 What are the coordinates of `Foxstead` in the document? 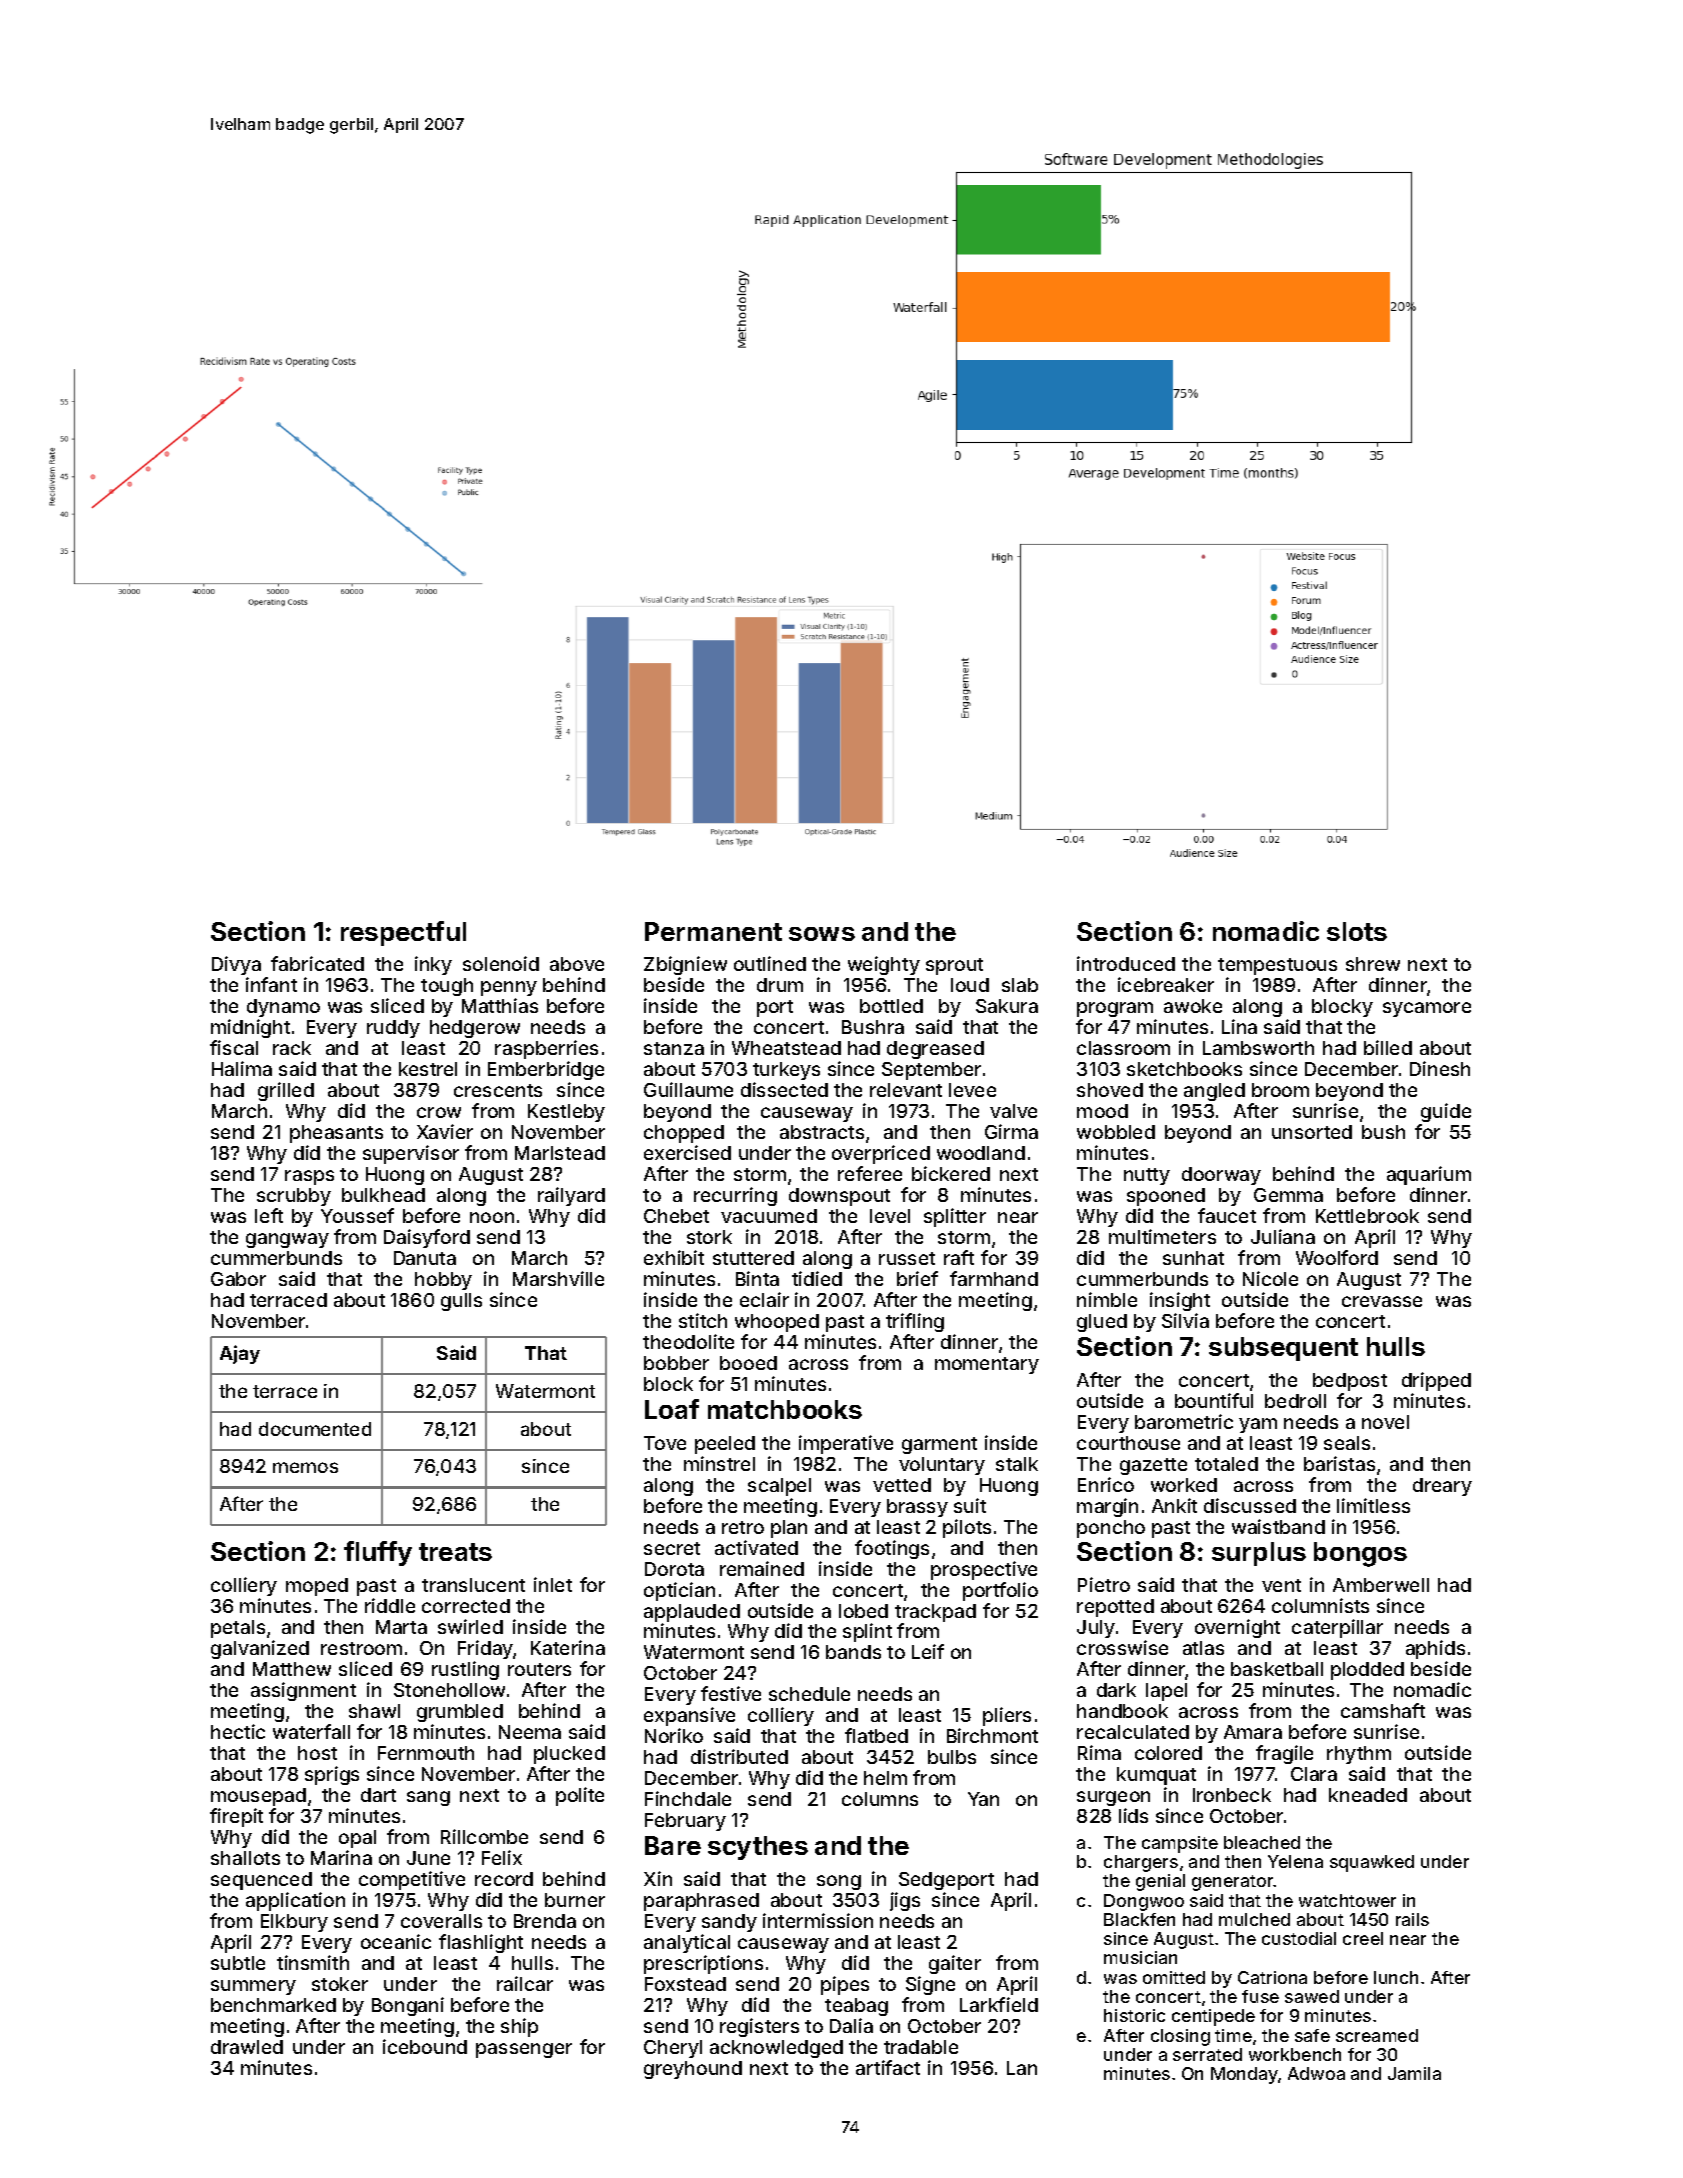 It's located at (685, 1984).
